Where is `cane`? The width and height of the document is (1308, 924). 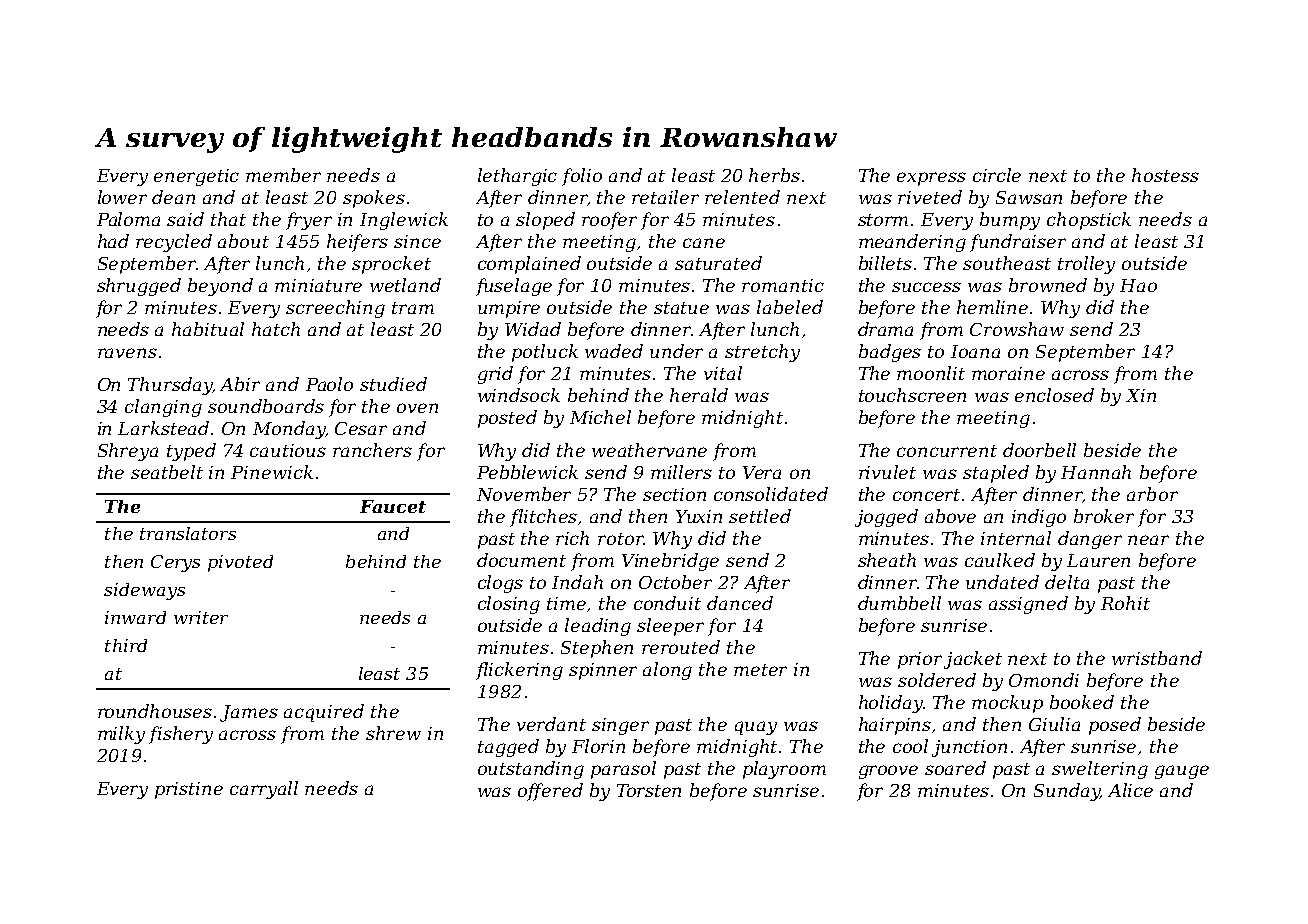 cane is located at coordinates (704, 243).
